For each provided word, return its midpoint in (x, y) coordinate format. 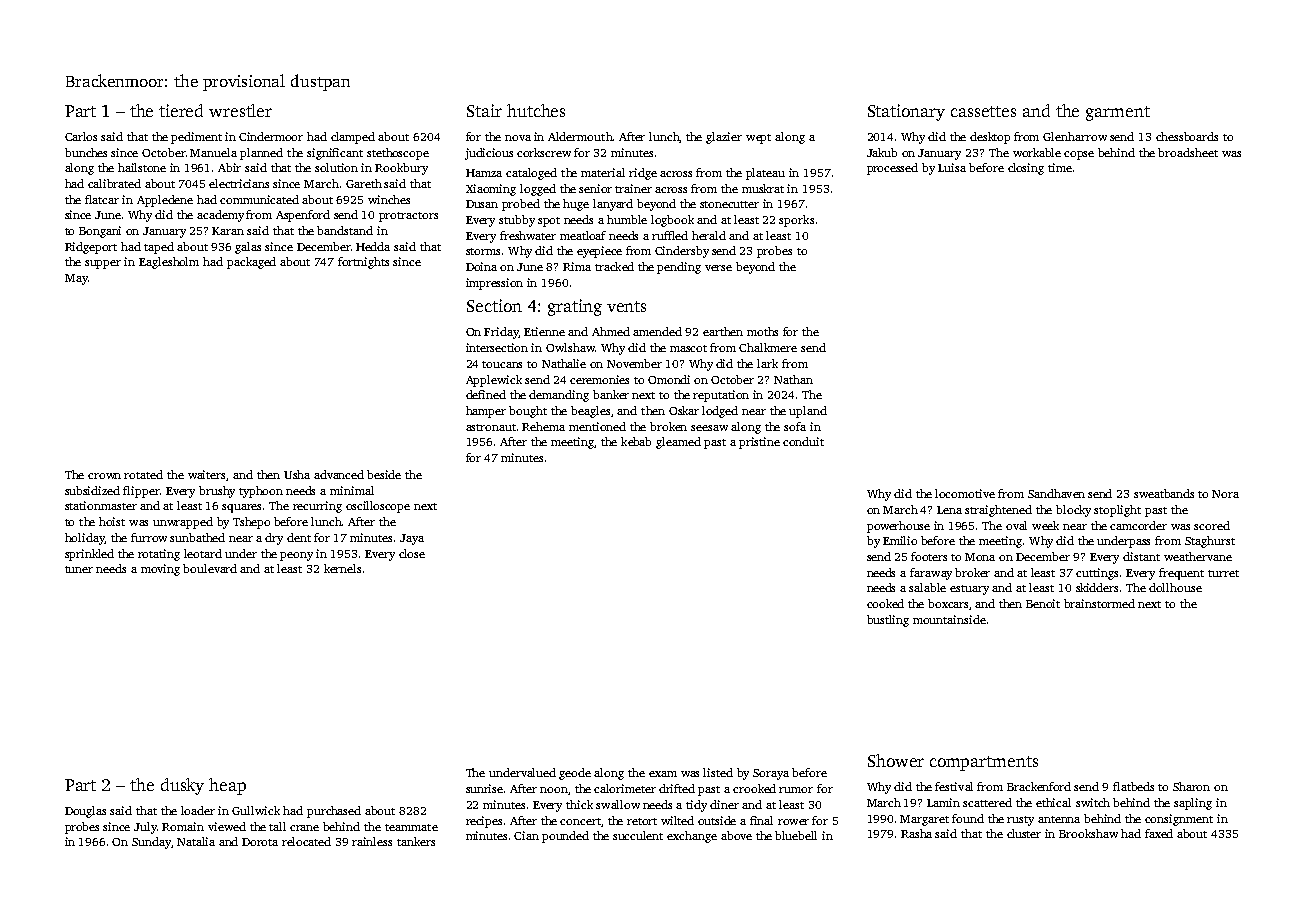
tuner (79, 569)
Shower (896, 760)
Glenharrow (1075, 136)
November (634, 363)
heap (227, 786)
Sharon (1191, 786)
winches (389, 199)
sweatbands (1164, 493)
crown (104, 476)
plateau (765, 174)
